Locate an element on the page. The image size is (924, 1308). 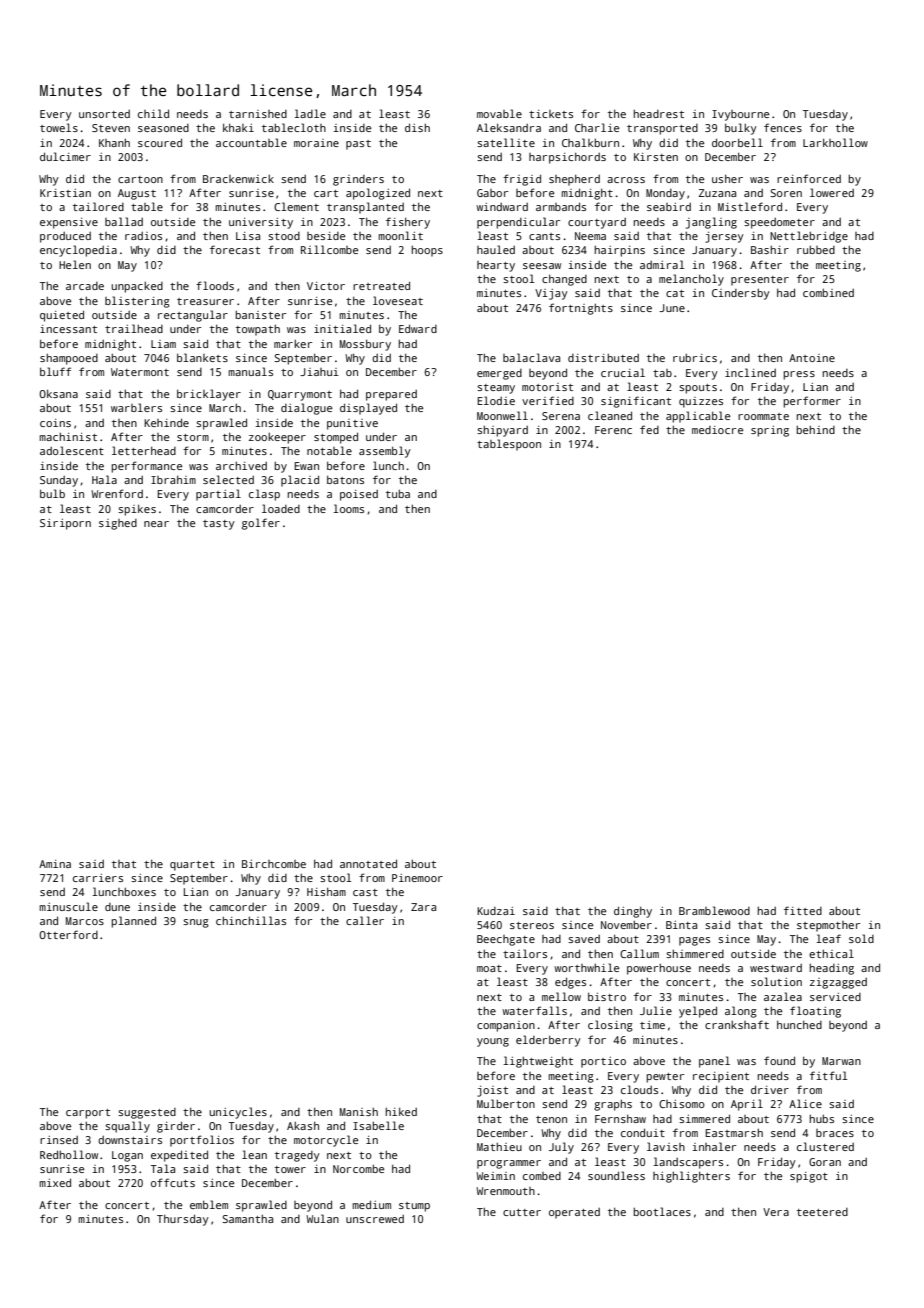
combined is located at coordinates (828, 292).
